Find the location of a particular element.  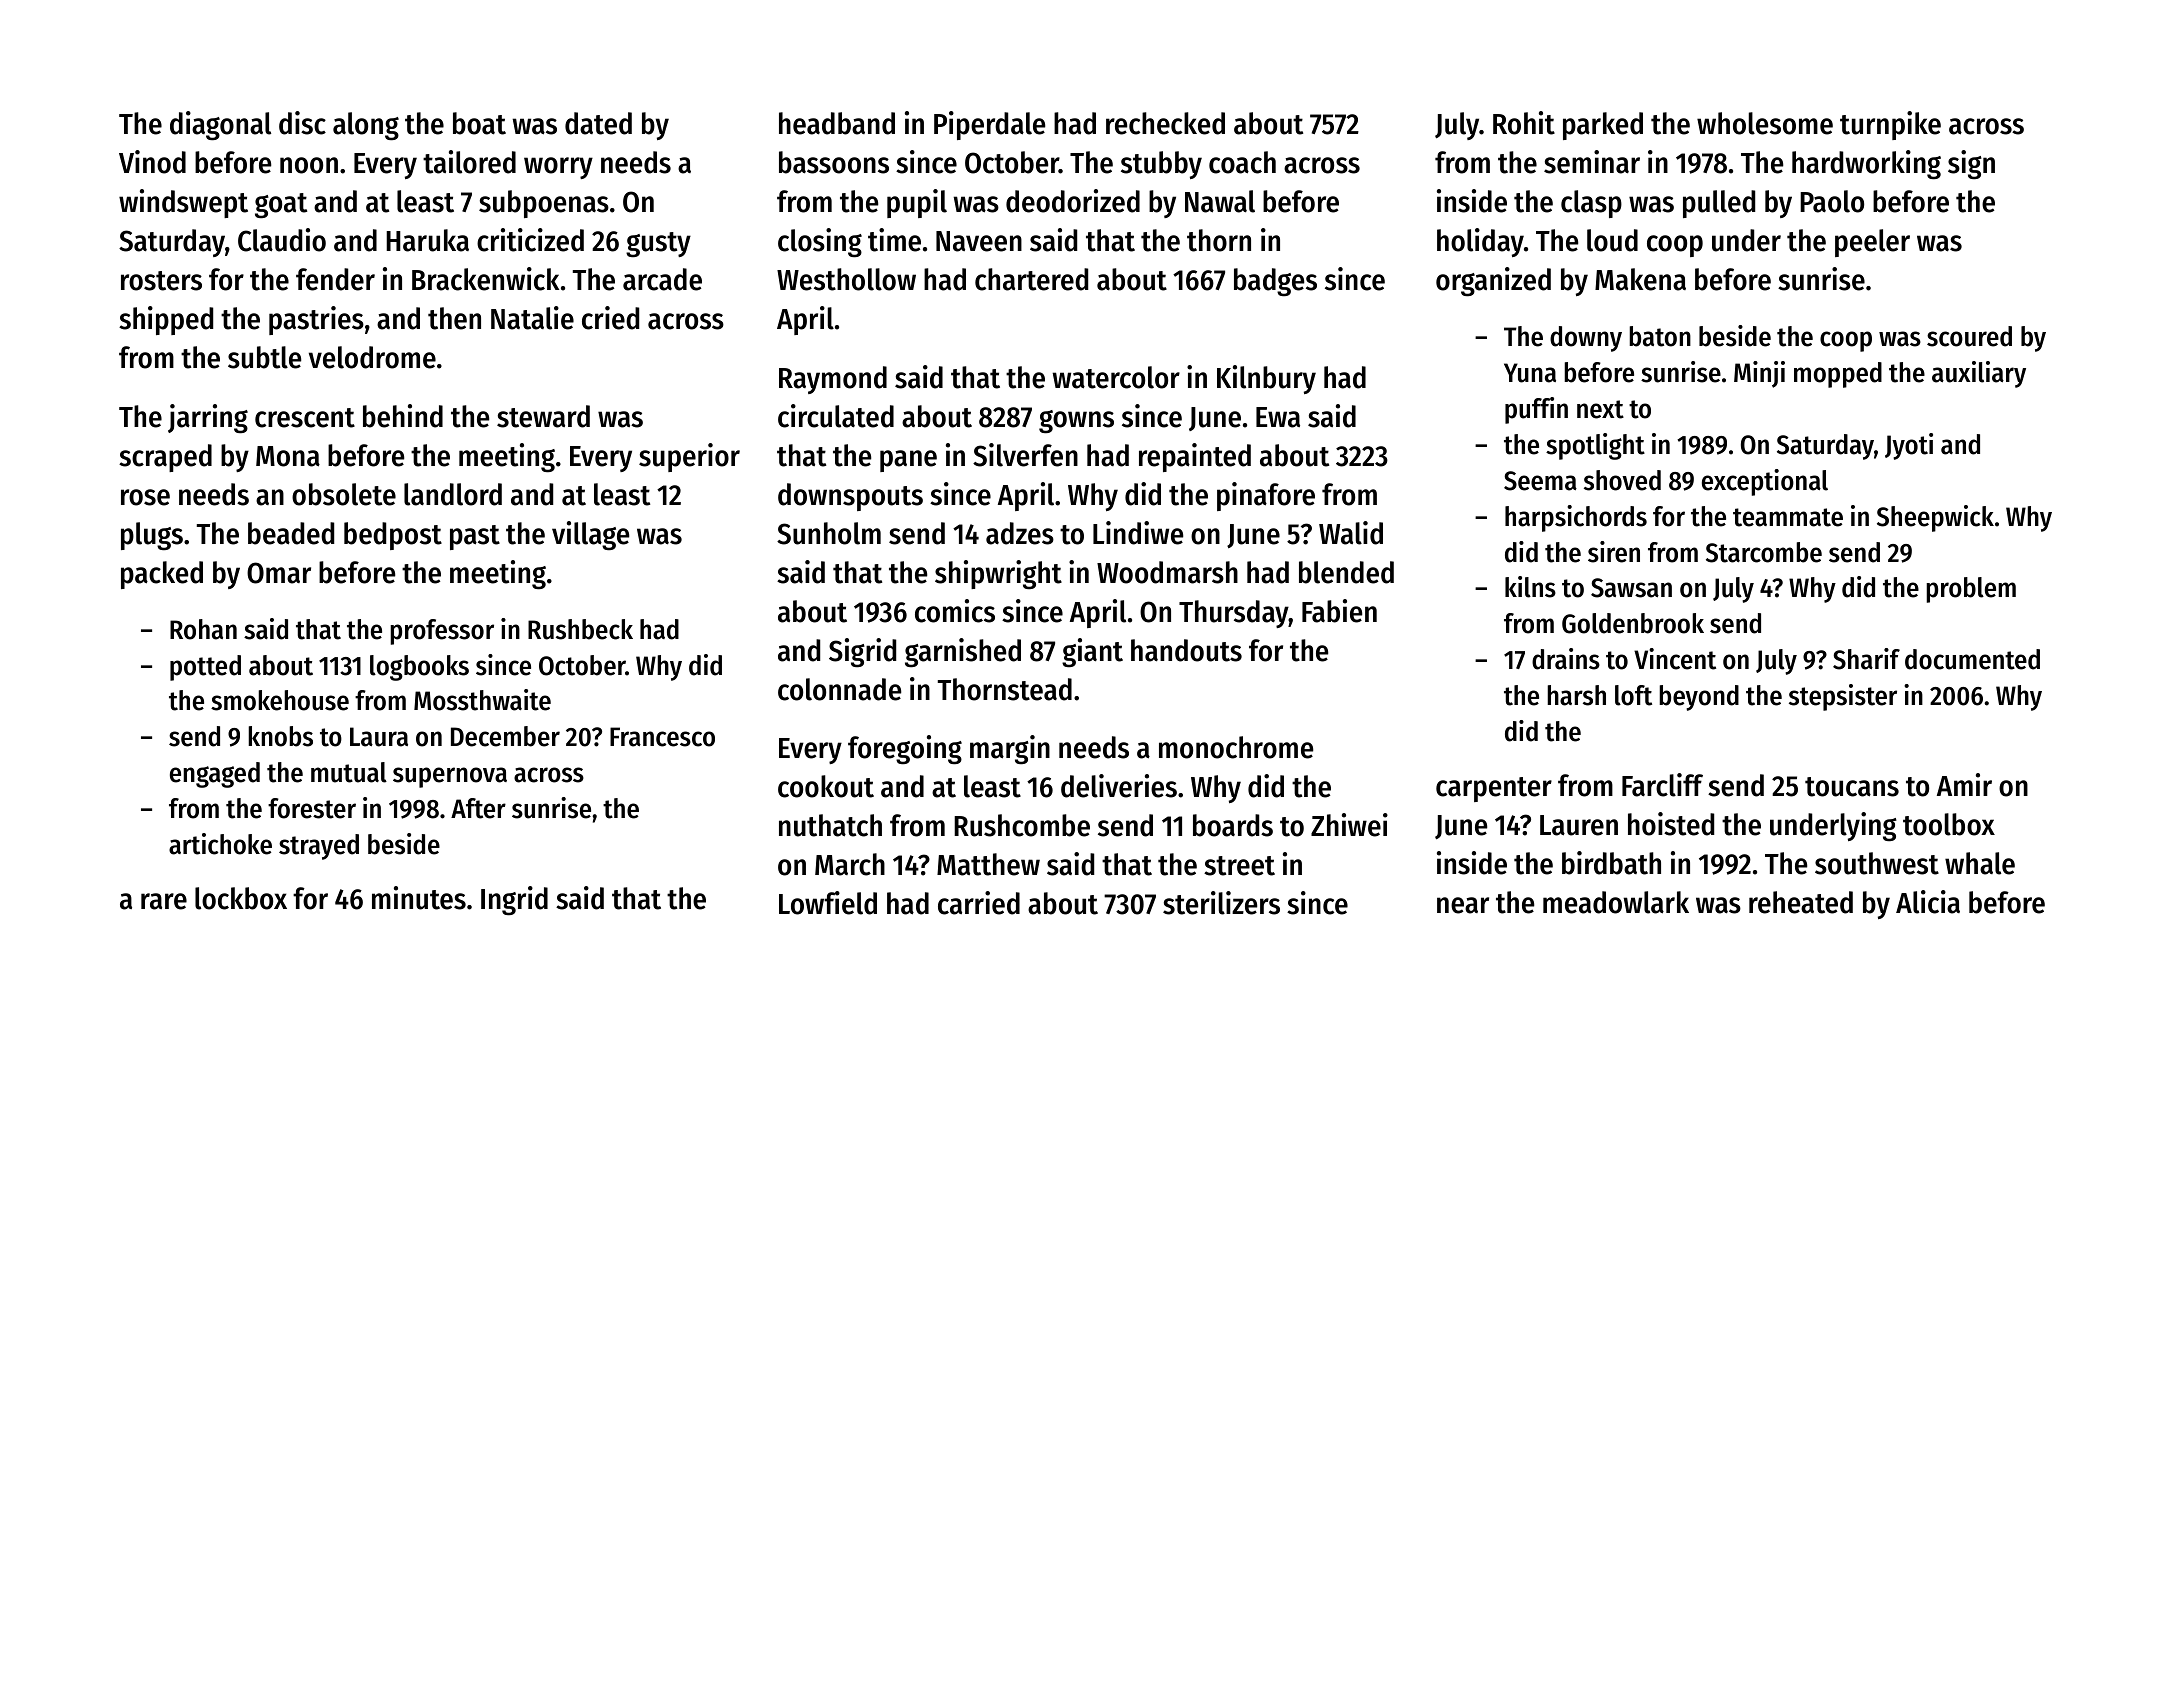

turnpike is located at coordinates (1890, 125).
